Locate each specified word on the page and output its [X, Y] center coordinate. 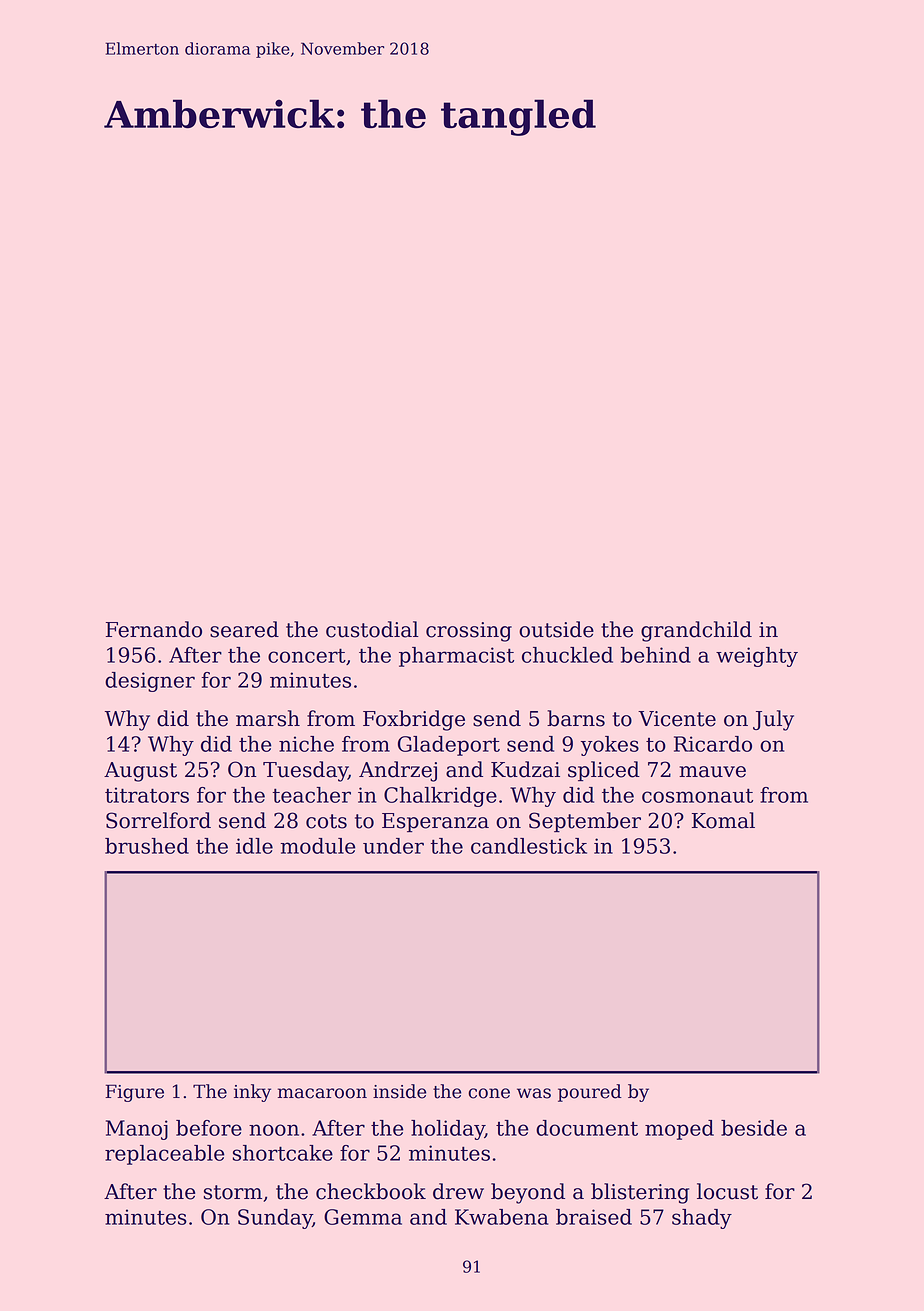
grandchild [696, 631]
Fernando [154, 629]
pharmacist [456, 657]
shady [702, 1219]
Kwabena [501, 1217]
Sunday [275, 1219]
